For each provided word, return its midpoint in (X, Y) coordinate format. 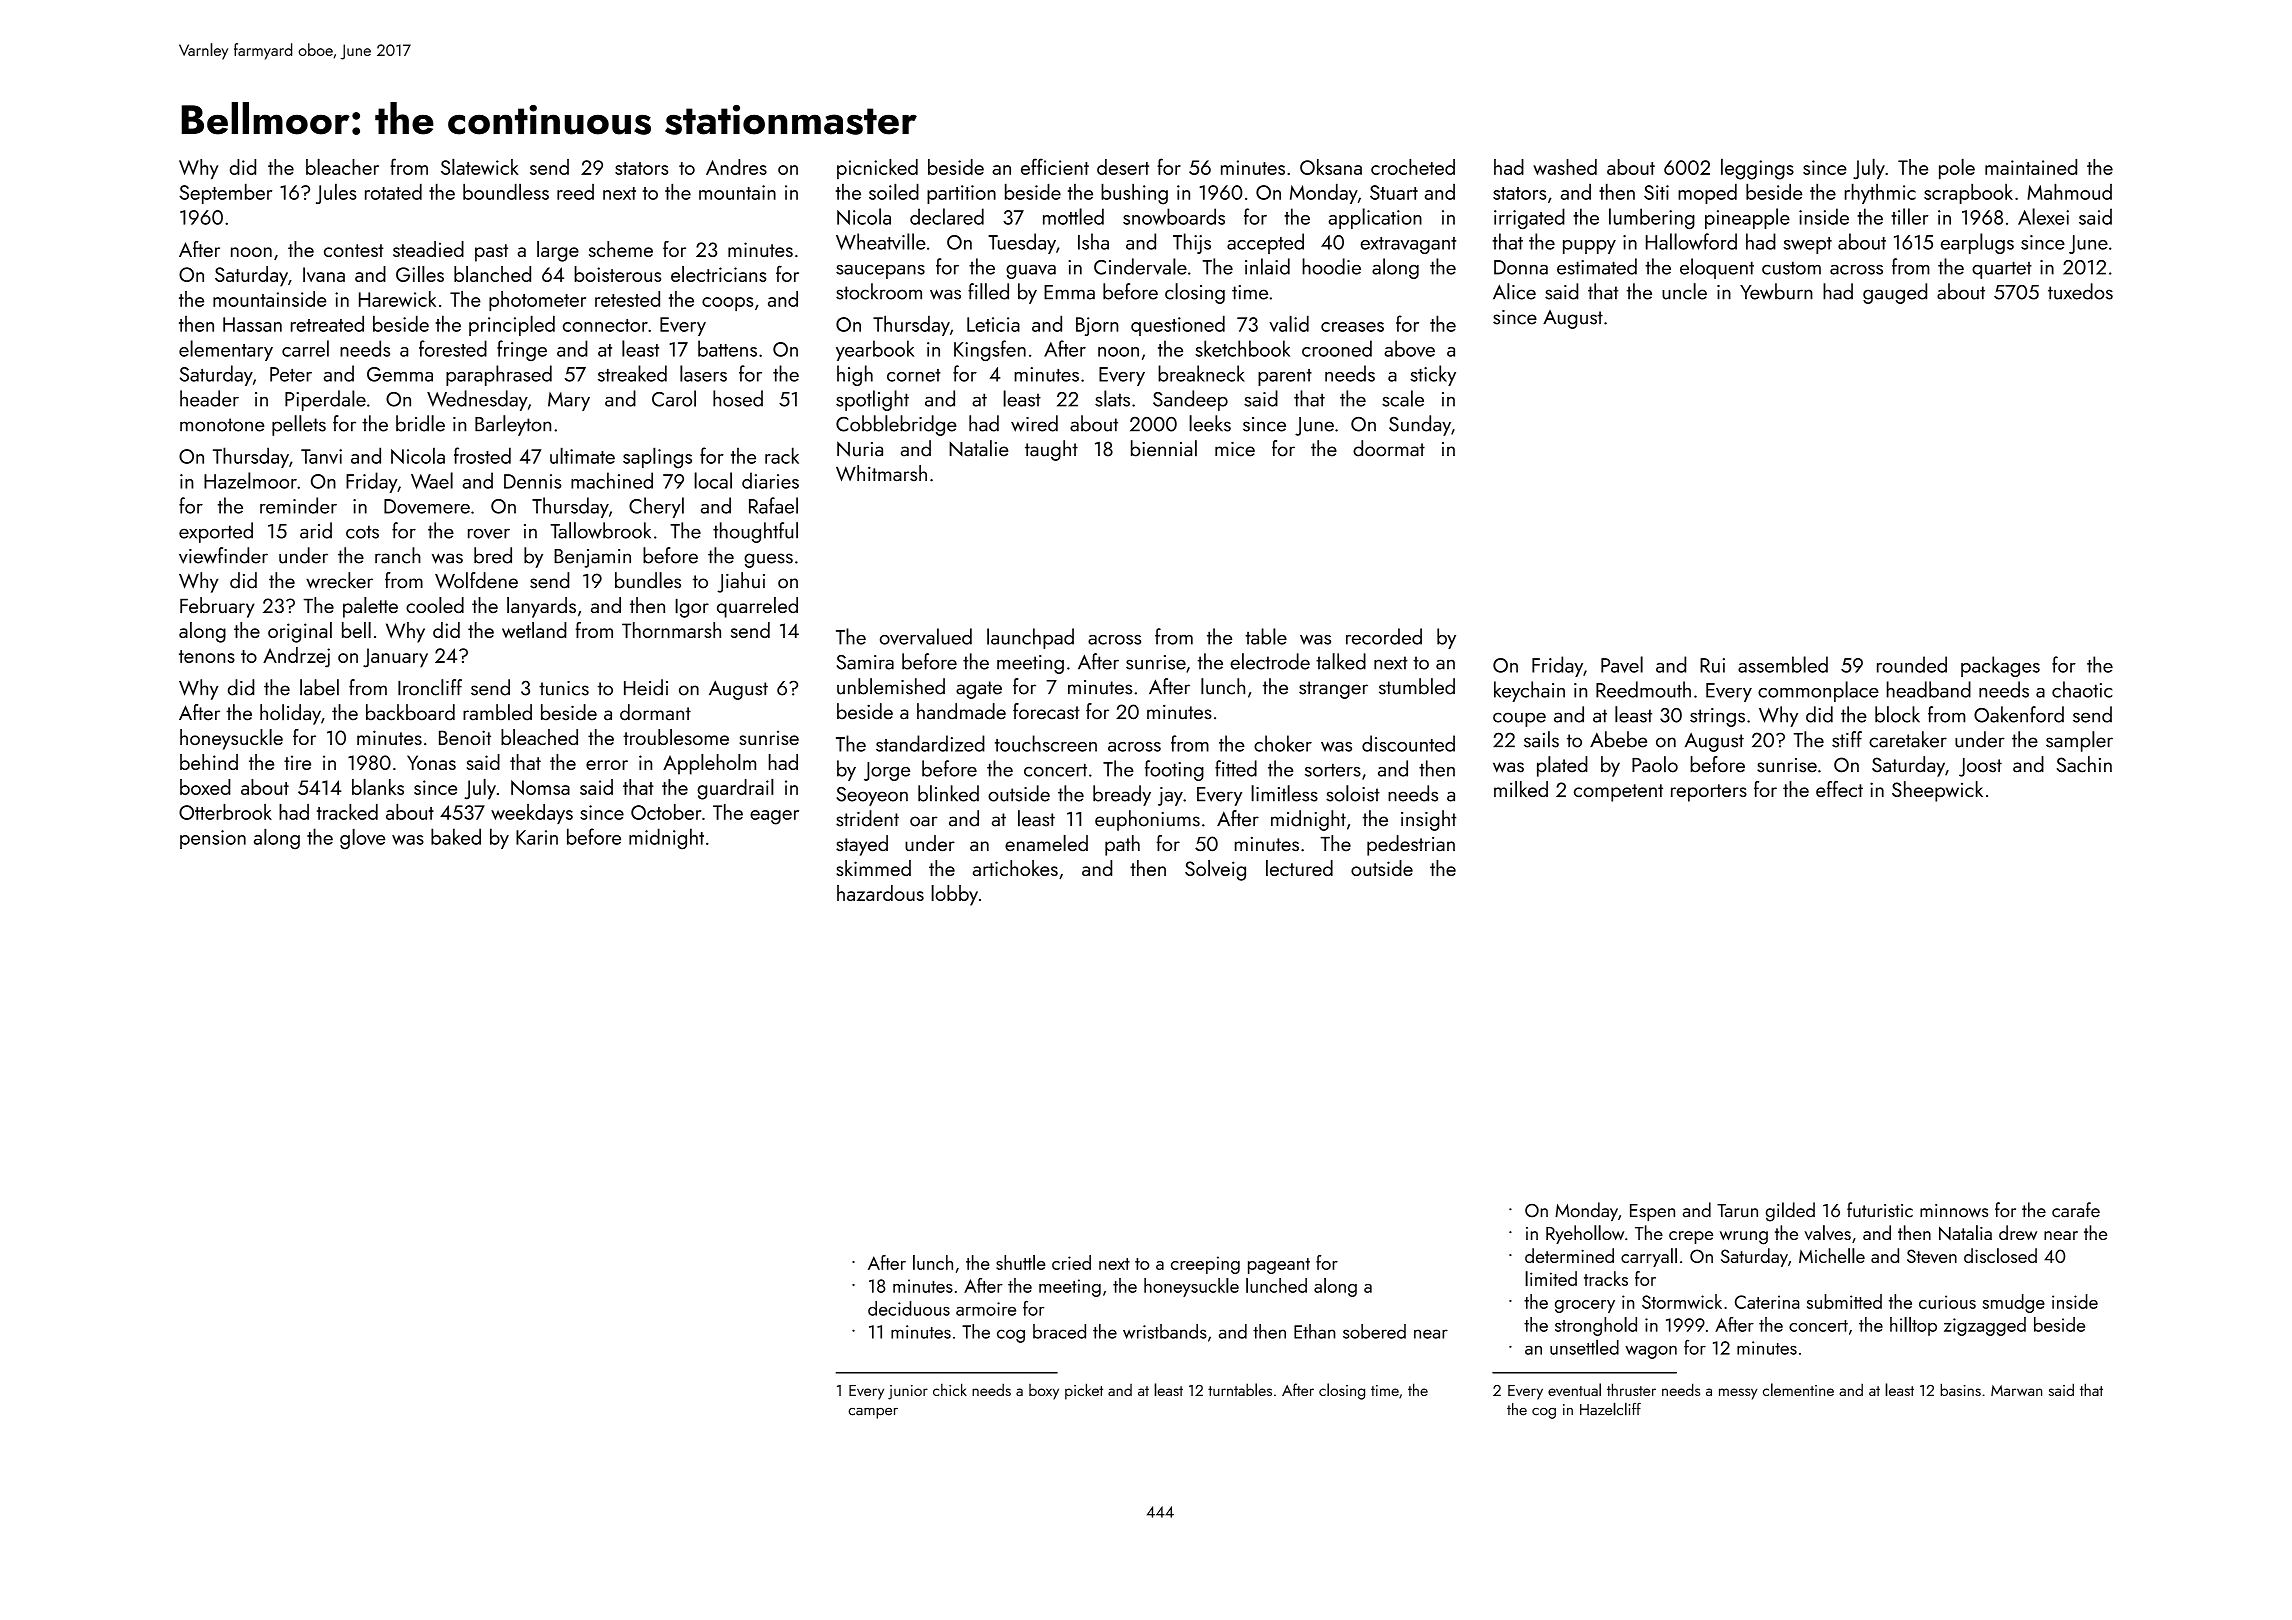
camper (873, 1413)
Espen (1652, 1212)
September (225, 193)
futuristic (1880, 1210)
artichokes (1015, 868)
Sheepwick (1937, 791)
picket (1084, 1391)
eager (774, 817)
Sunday (1420, 425)
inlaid (1267, 266)
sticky (1433, 375)
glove (362, 839)
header (209, 398)
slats (1112, 398)
